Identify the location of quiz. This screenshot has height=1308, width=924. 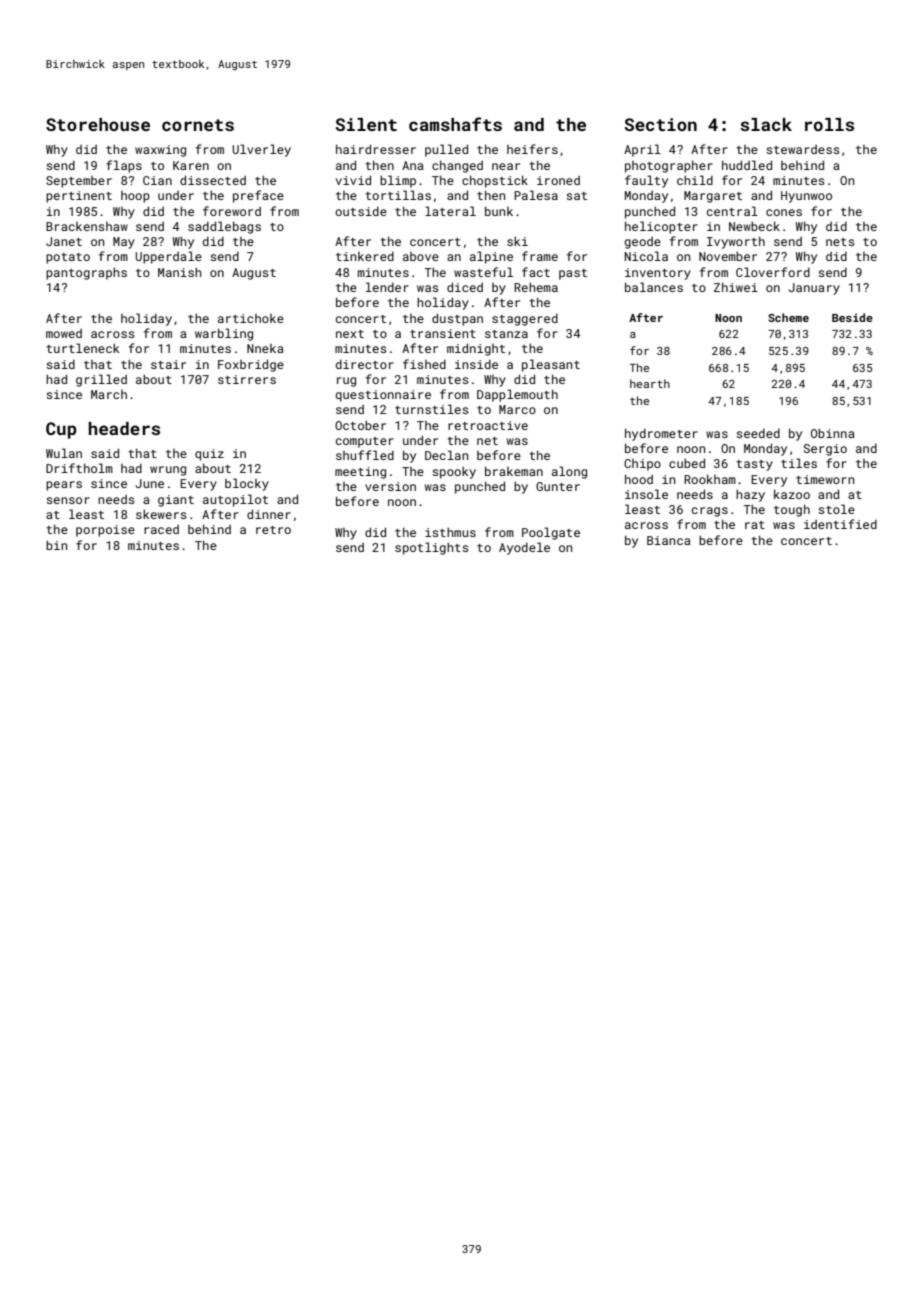
(209, 455).
